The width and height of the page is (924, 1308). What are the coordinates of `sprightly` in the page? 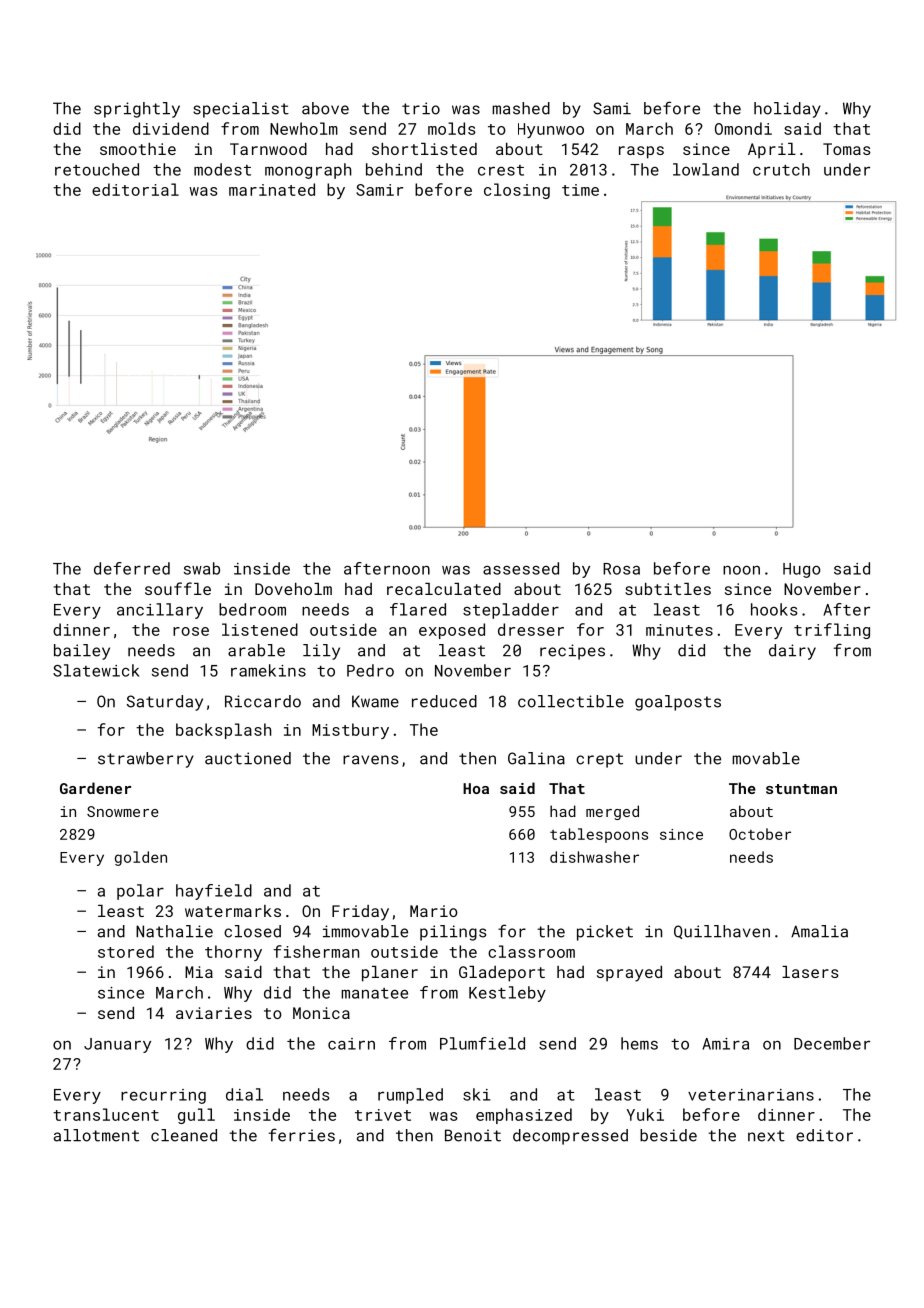 It's located at (137, 110).
